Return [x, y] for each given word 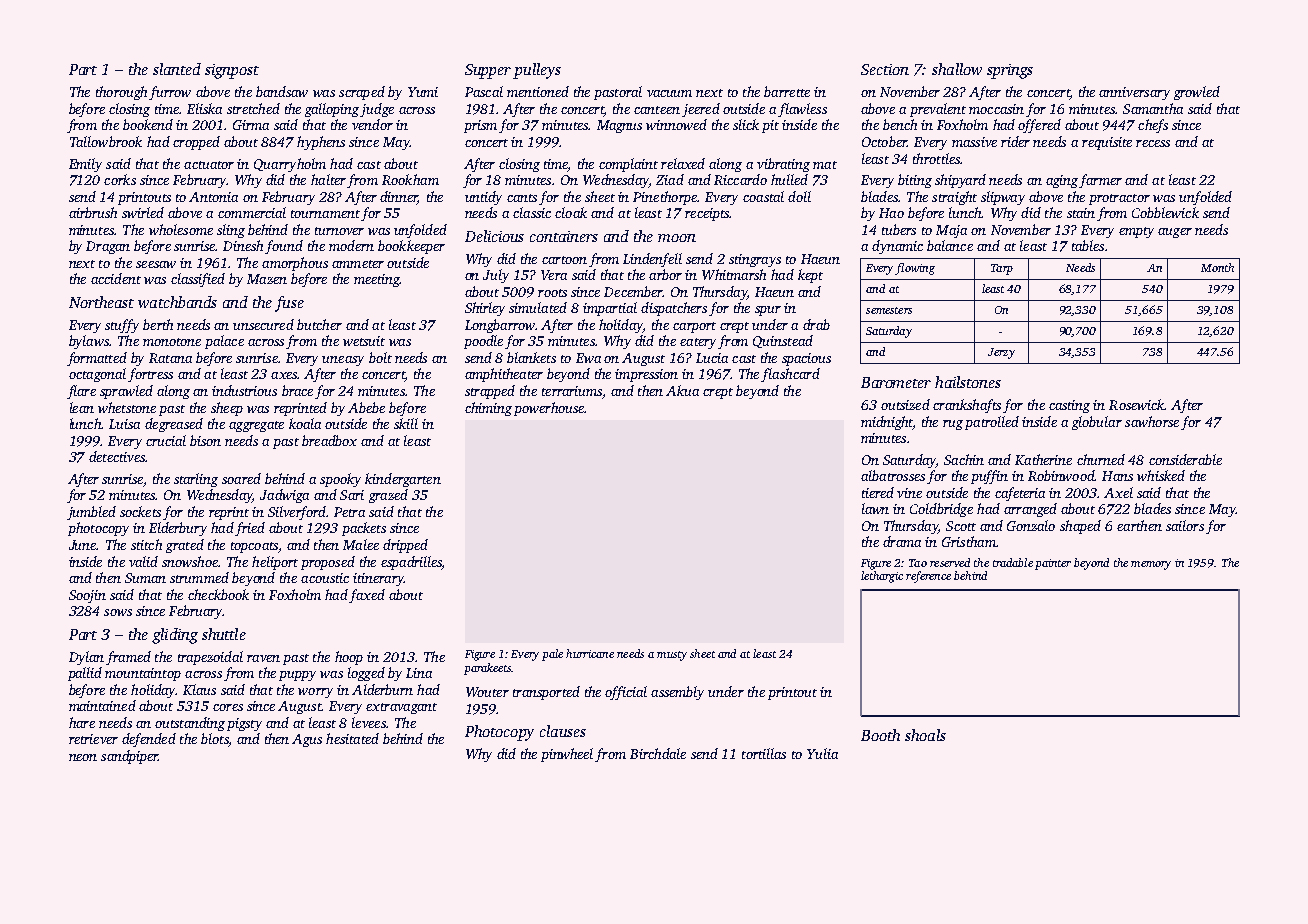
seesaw [156, 264]
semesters [889, 310]
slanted [177, 69]
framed [128, 658]
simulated [538, 307]
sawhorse [1152, 421]
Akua [682, 390]
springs [1010, 71]
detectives [117, 456]
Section [885, 69]
